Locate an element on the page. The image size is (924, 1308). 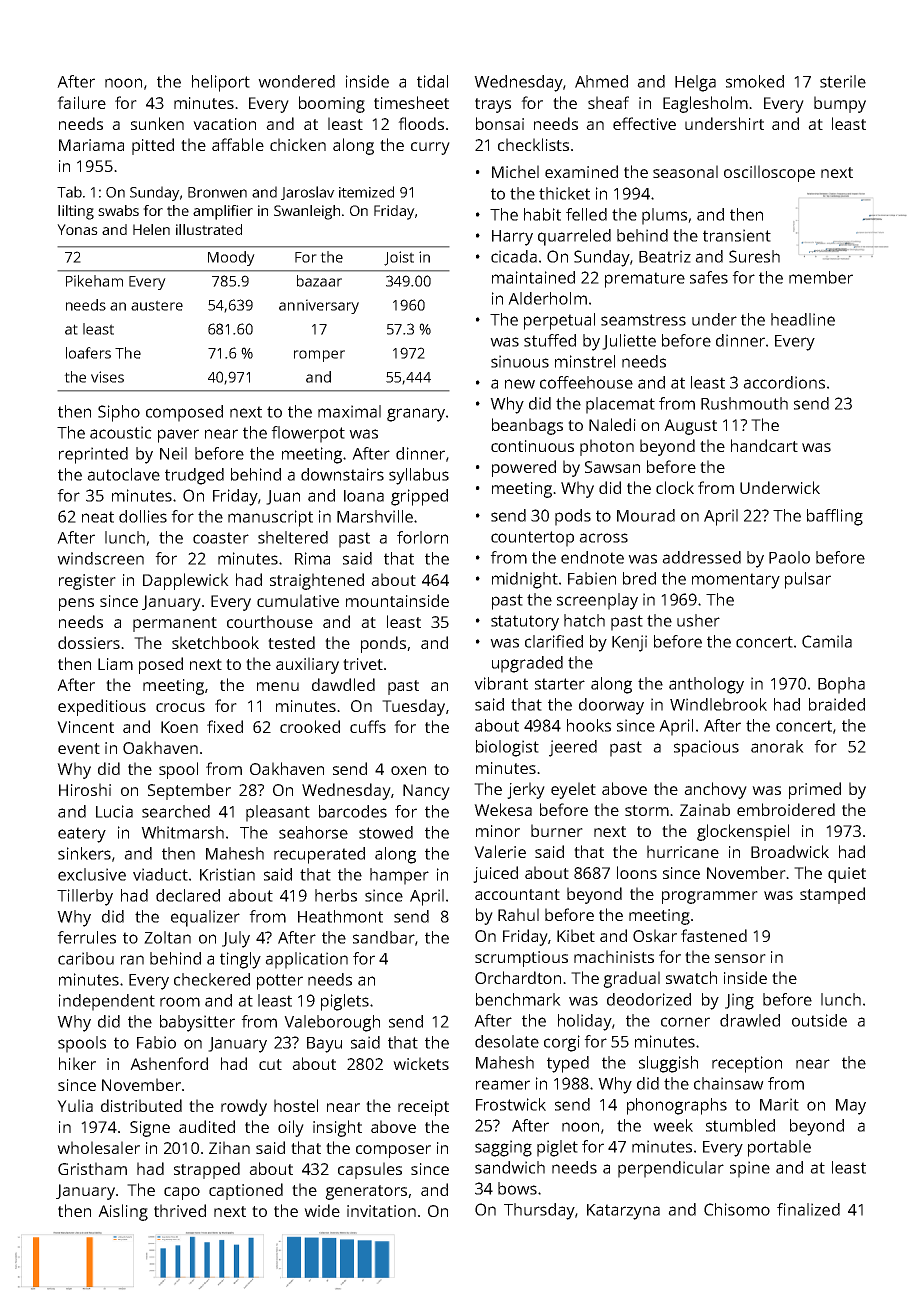
expeditious is located at coordinates (102, 707).
